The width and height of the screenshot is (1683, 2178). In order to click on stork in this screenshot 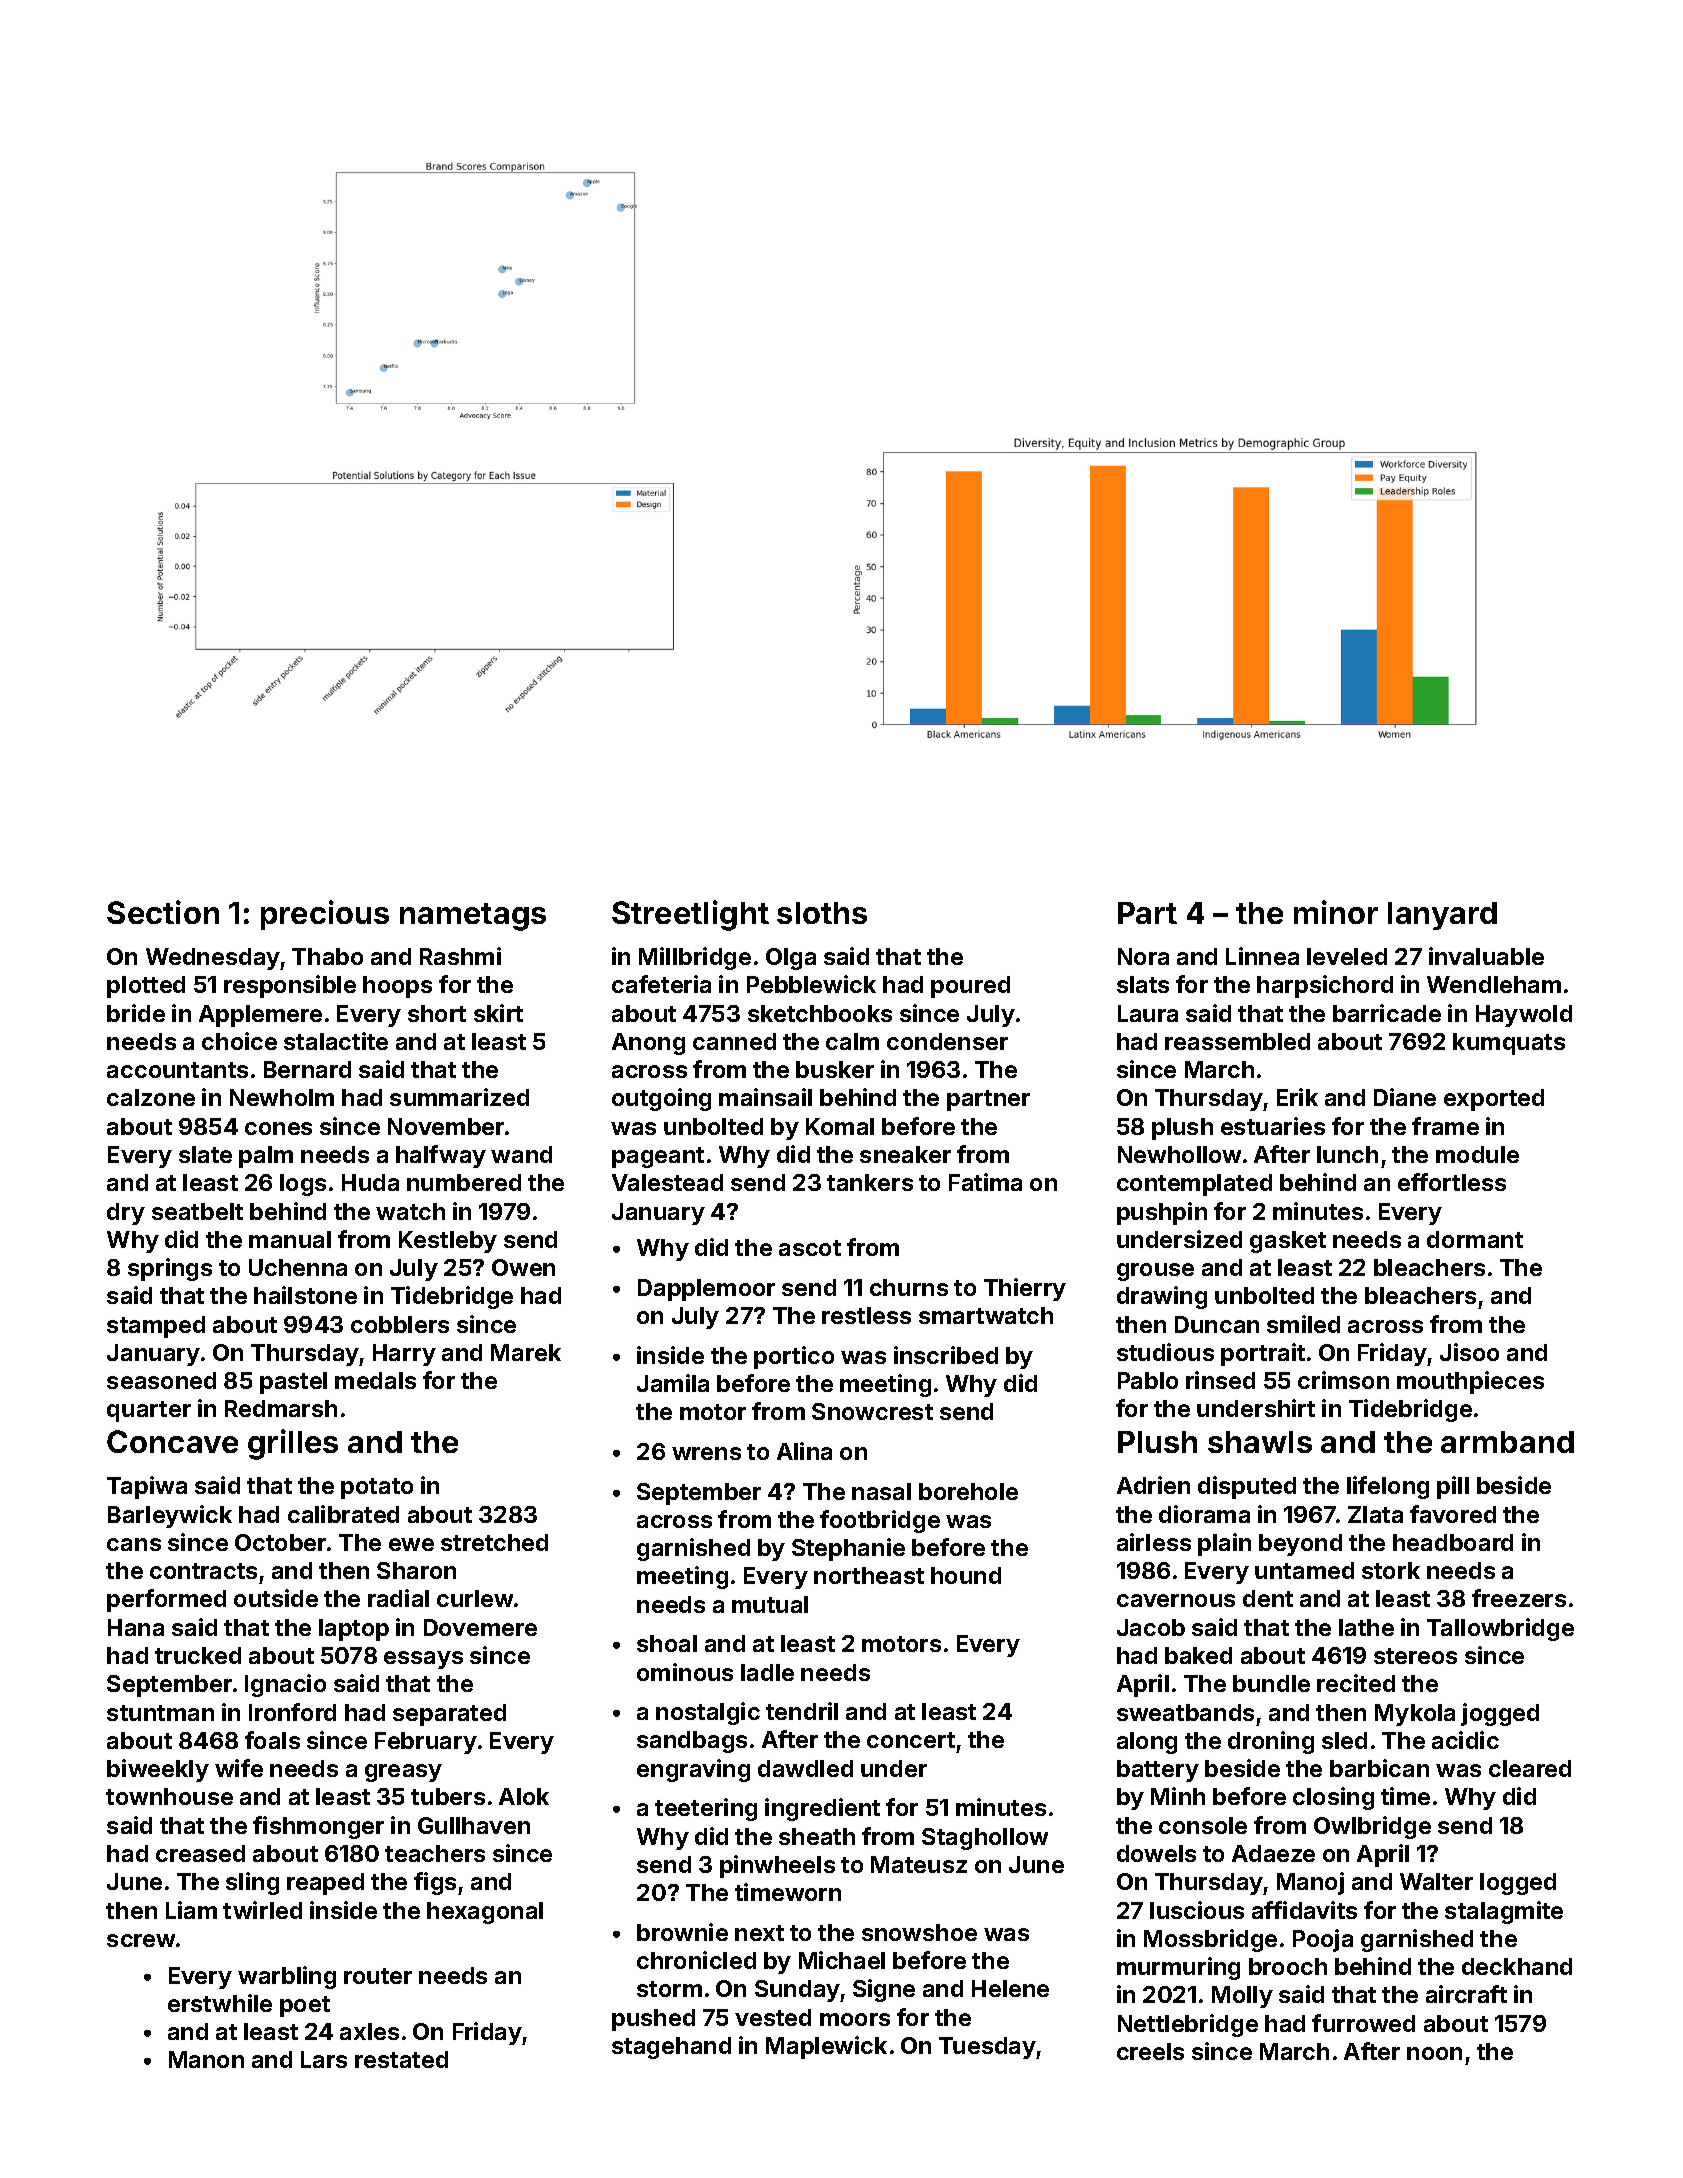, I will do `click(1391, 1570)`.
